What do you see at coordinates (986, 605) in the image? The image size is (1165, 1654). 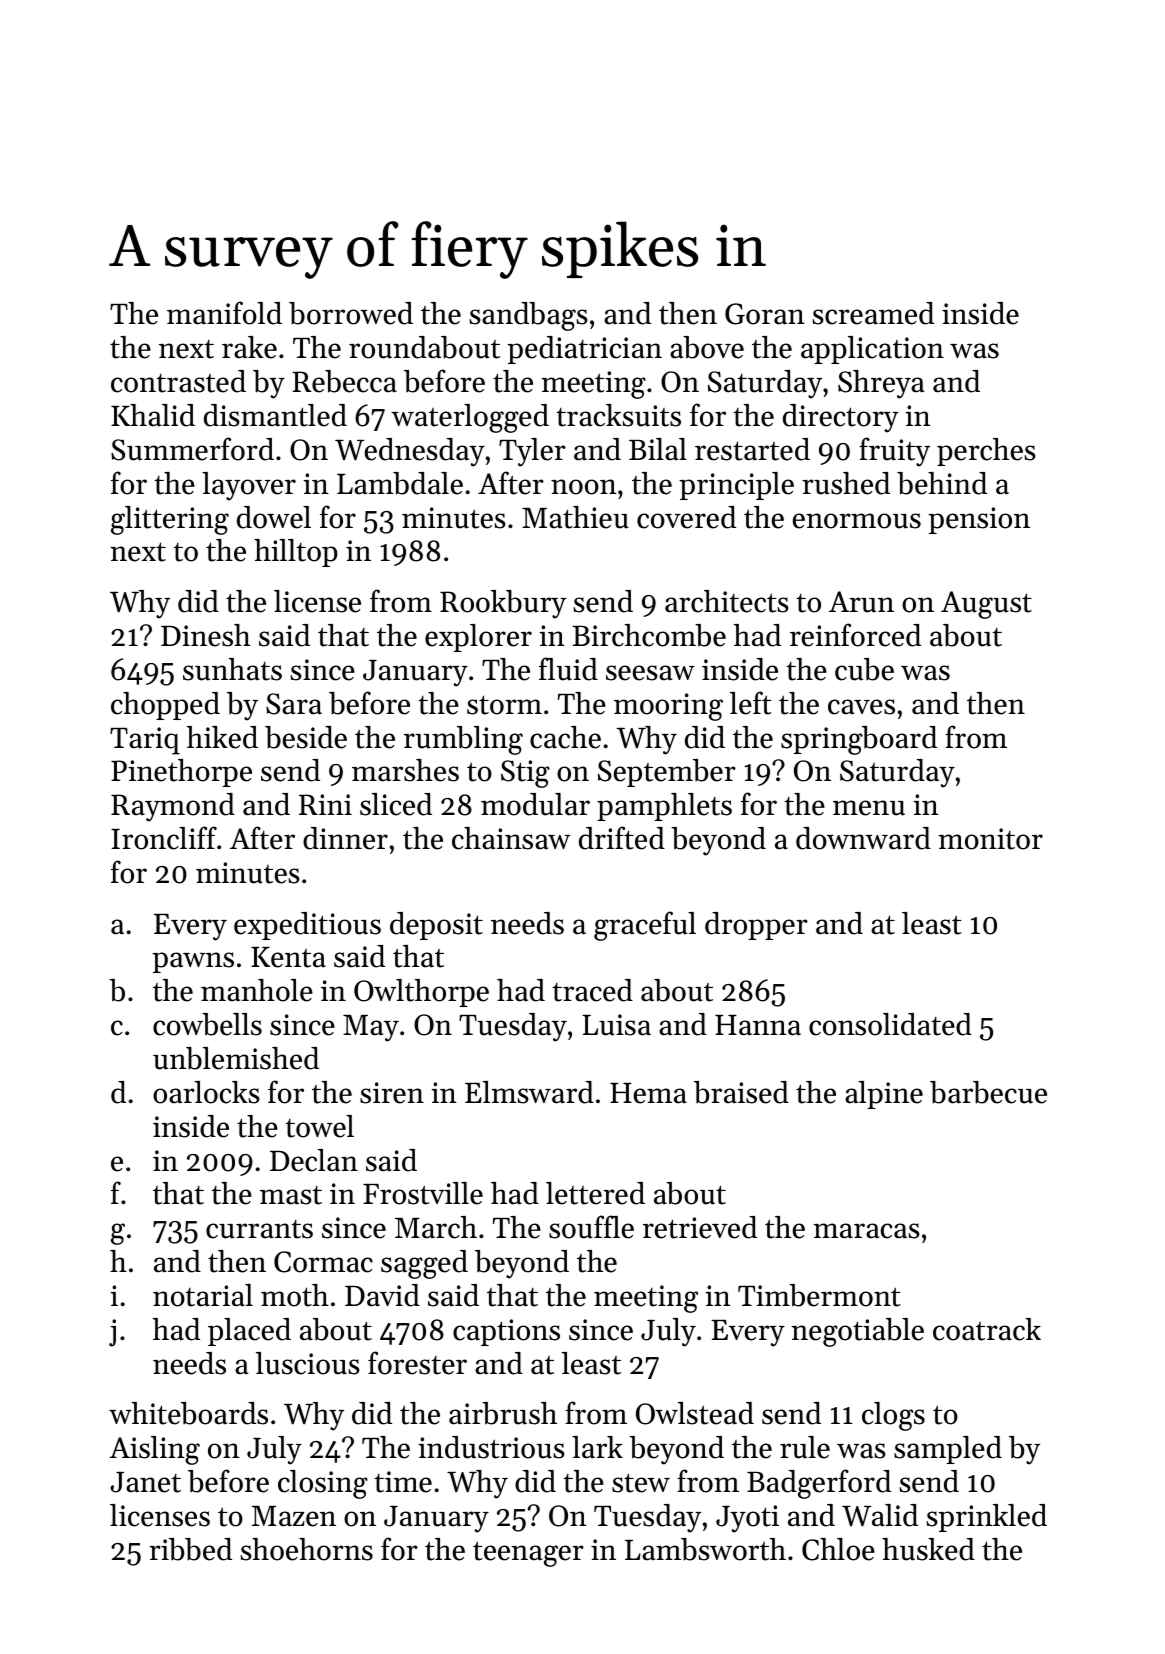 I see `August` at bounding box center [986, 605].
